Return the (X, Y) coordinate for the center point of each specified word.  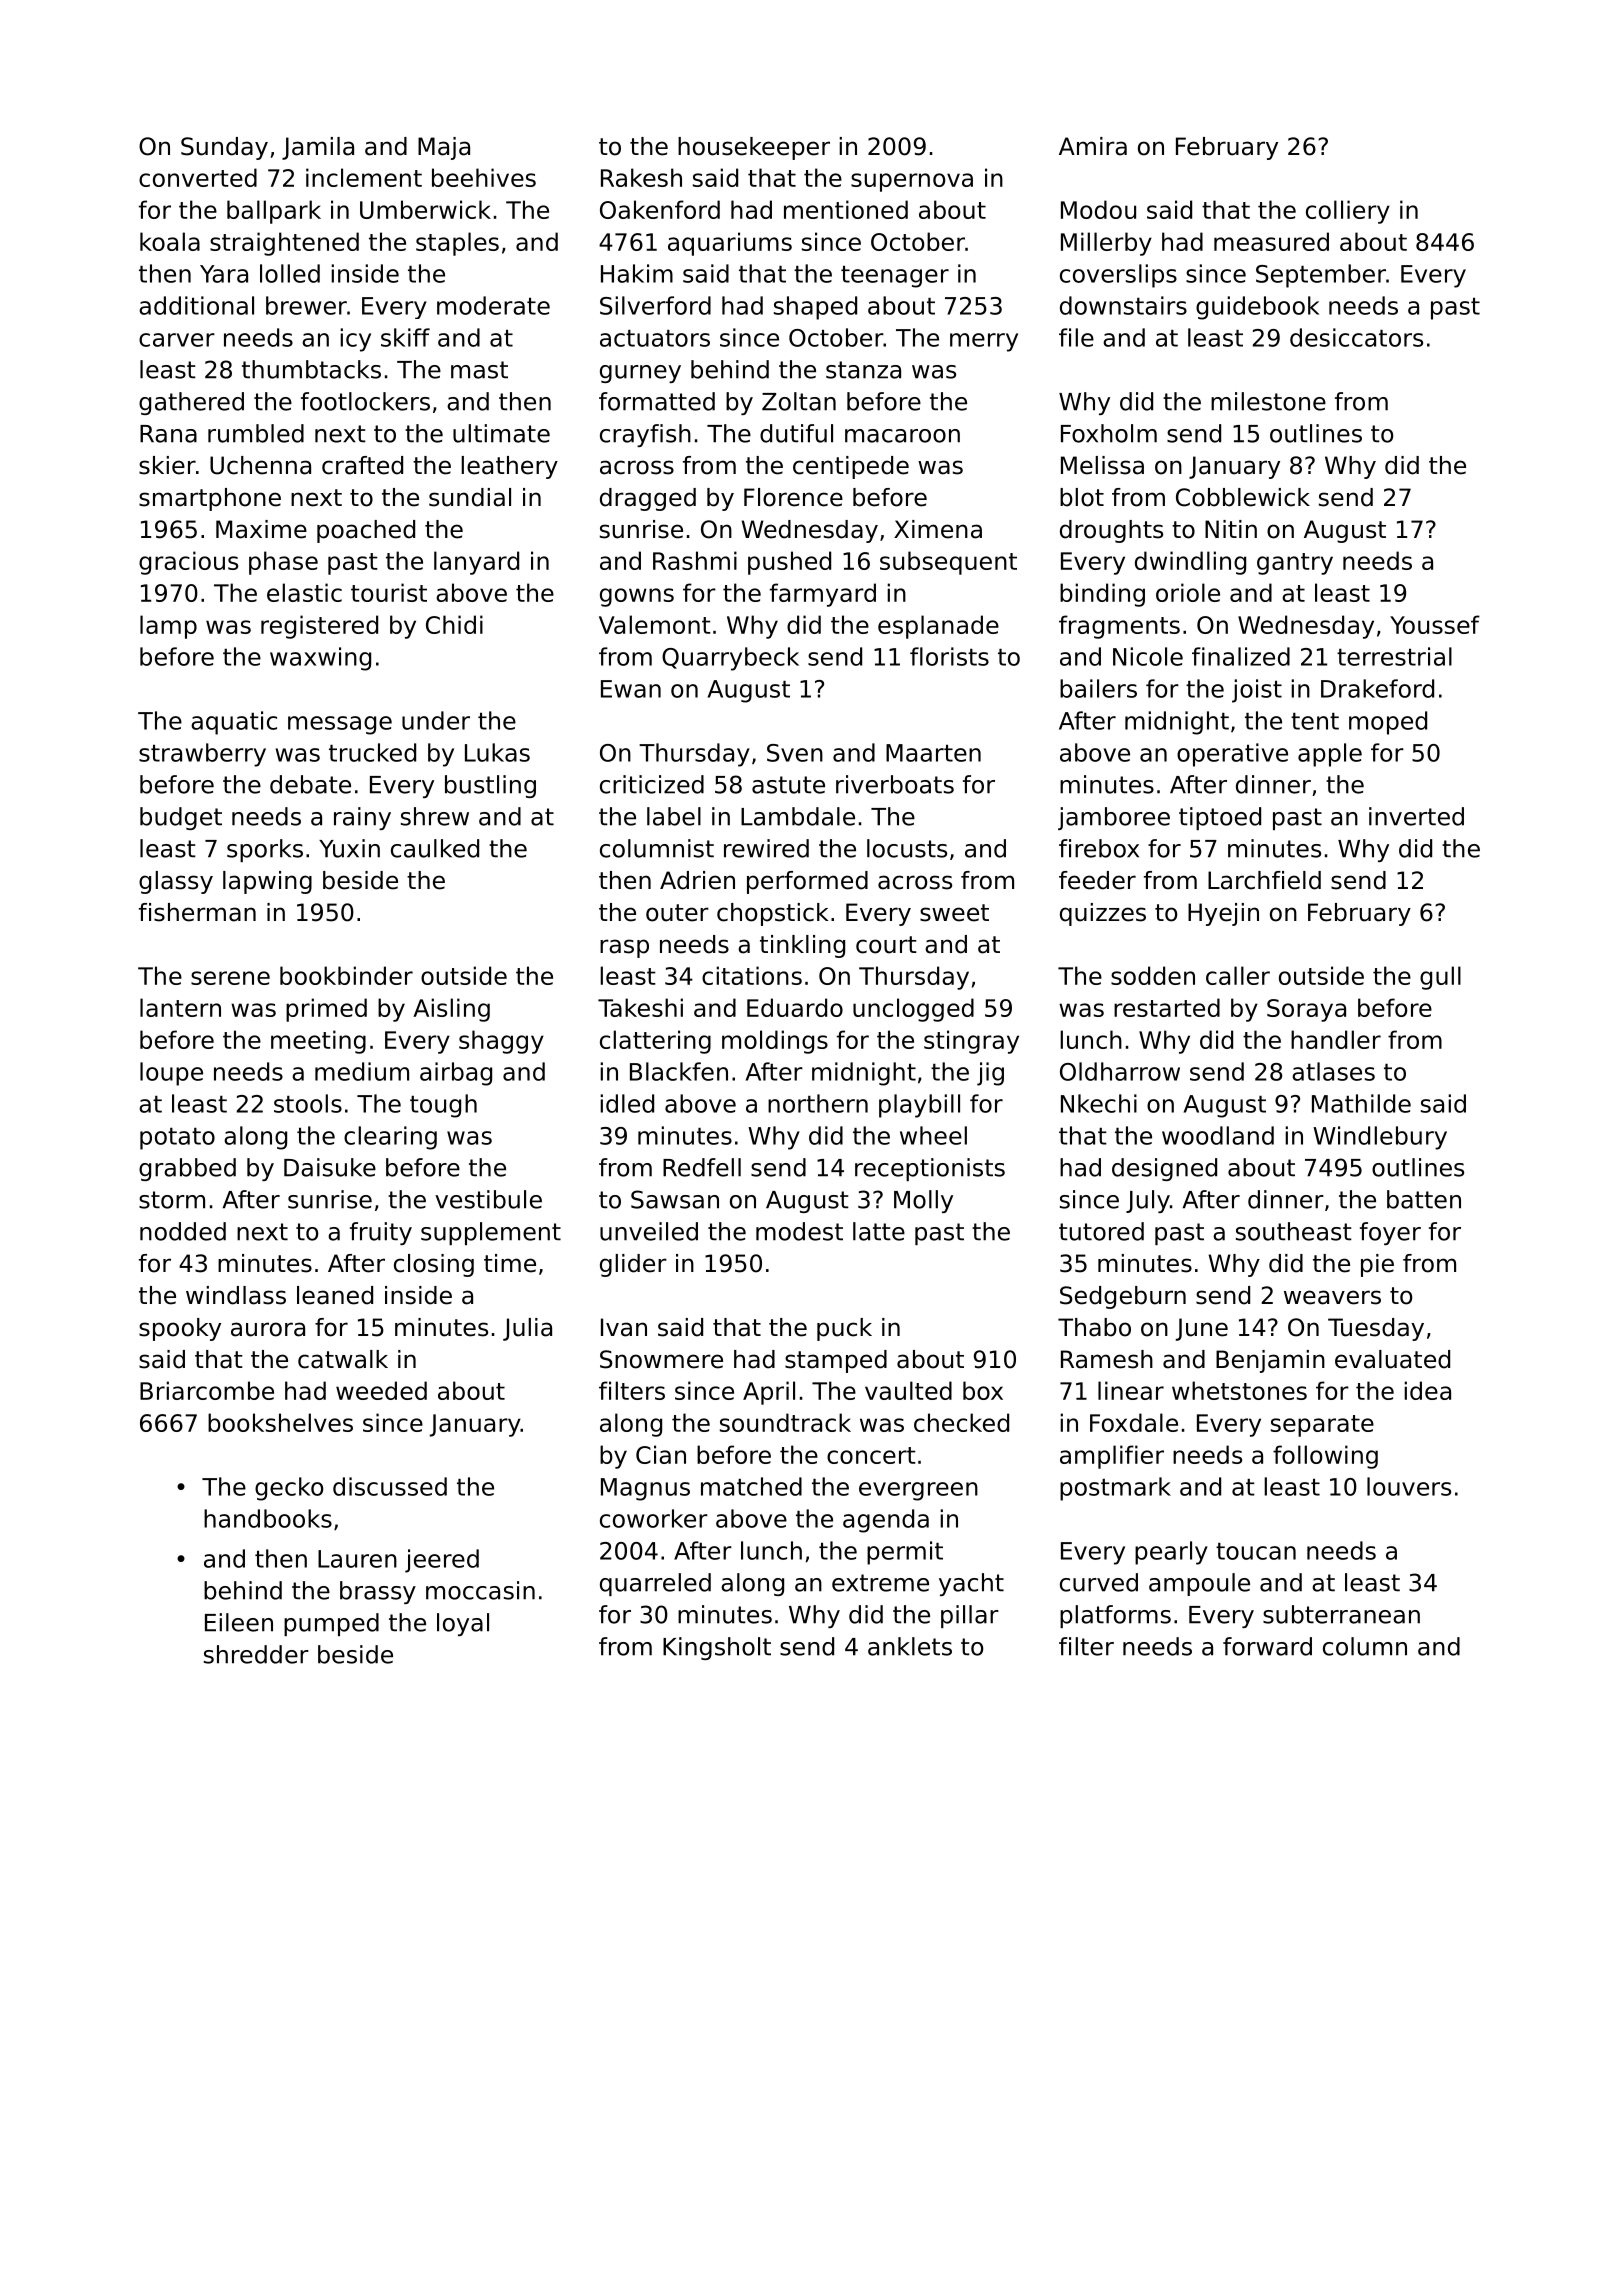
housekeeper (754, 148)
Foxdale (1134, 1422)
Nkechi (1099, 1103)
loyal (463, 1624)
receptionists (930, 1169)
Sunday (224, 148)
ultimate (501, 433)
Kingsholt (717, 1648)
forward (1267, 1646)
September (1321, 276)
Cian (661, 1454)
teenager (895, 277)
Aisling (451, 1010)
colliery (1348, 212)
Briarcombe (207, 1390)
